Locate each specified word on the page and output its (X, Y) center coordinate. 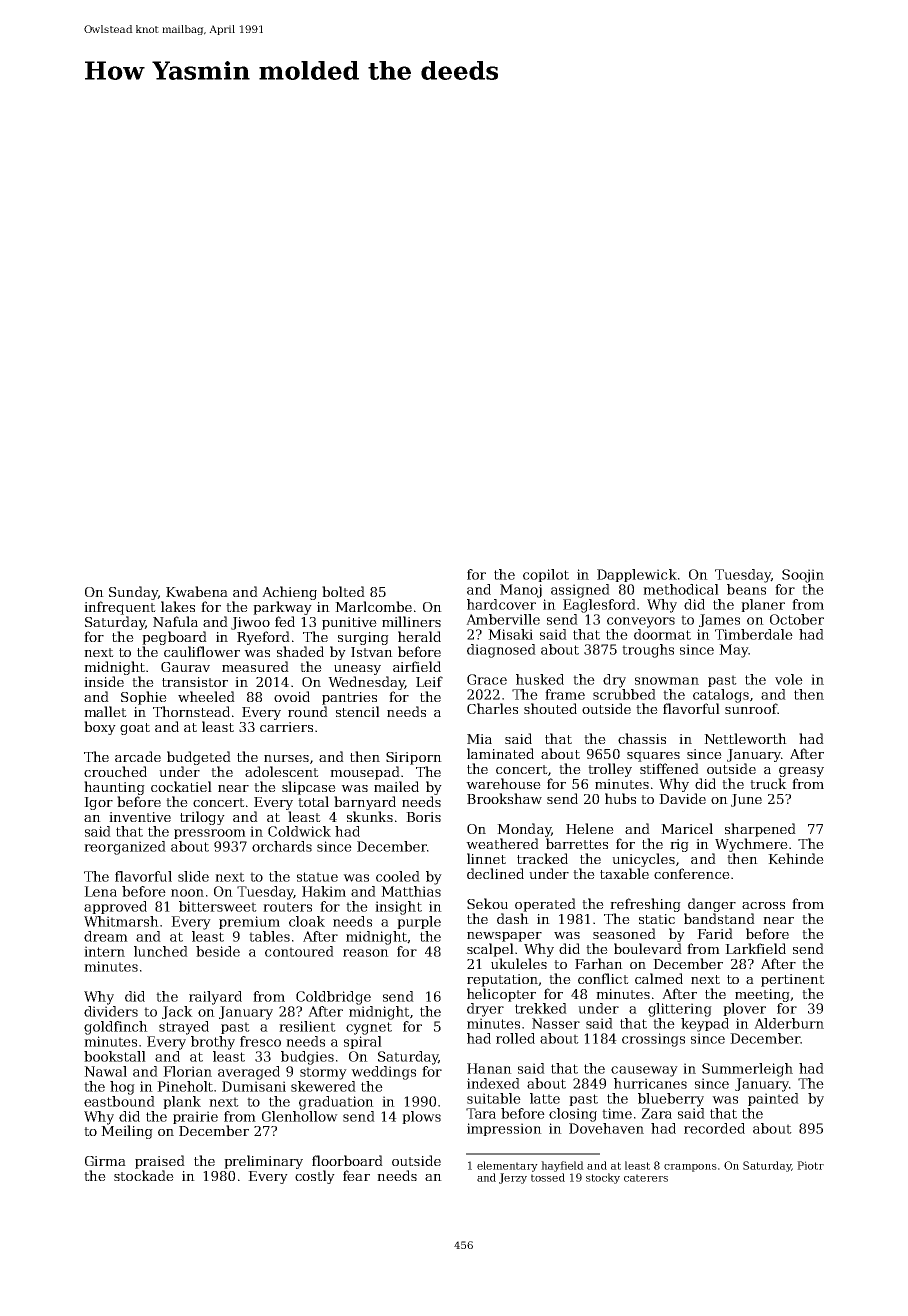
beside (218, 951)
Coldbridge (333, 998)
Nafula (175, 621)
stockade (144, 1175)
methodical (681, 589)
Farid (715, 933)
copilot (546, 575)
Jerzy (513, 1178)
